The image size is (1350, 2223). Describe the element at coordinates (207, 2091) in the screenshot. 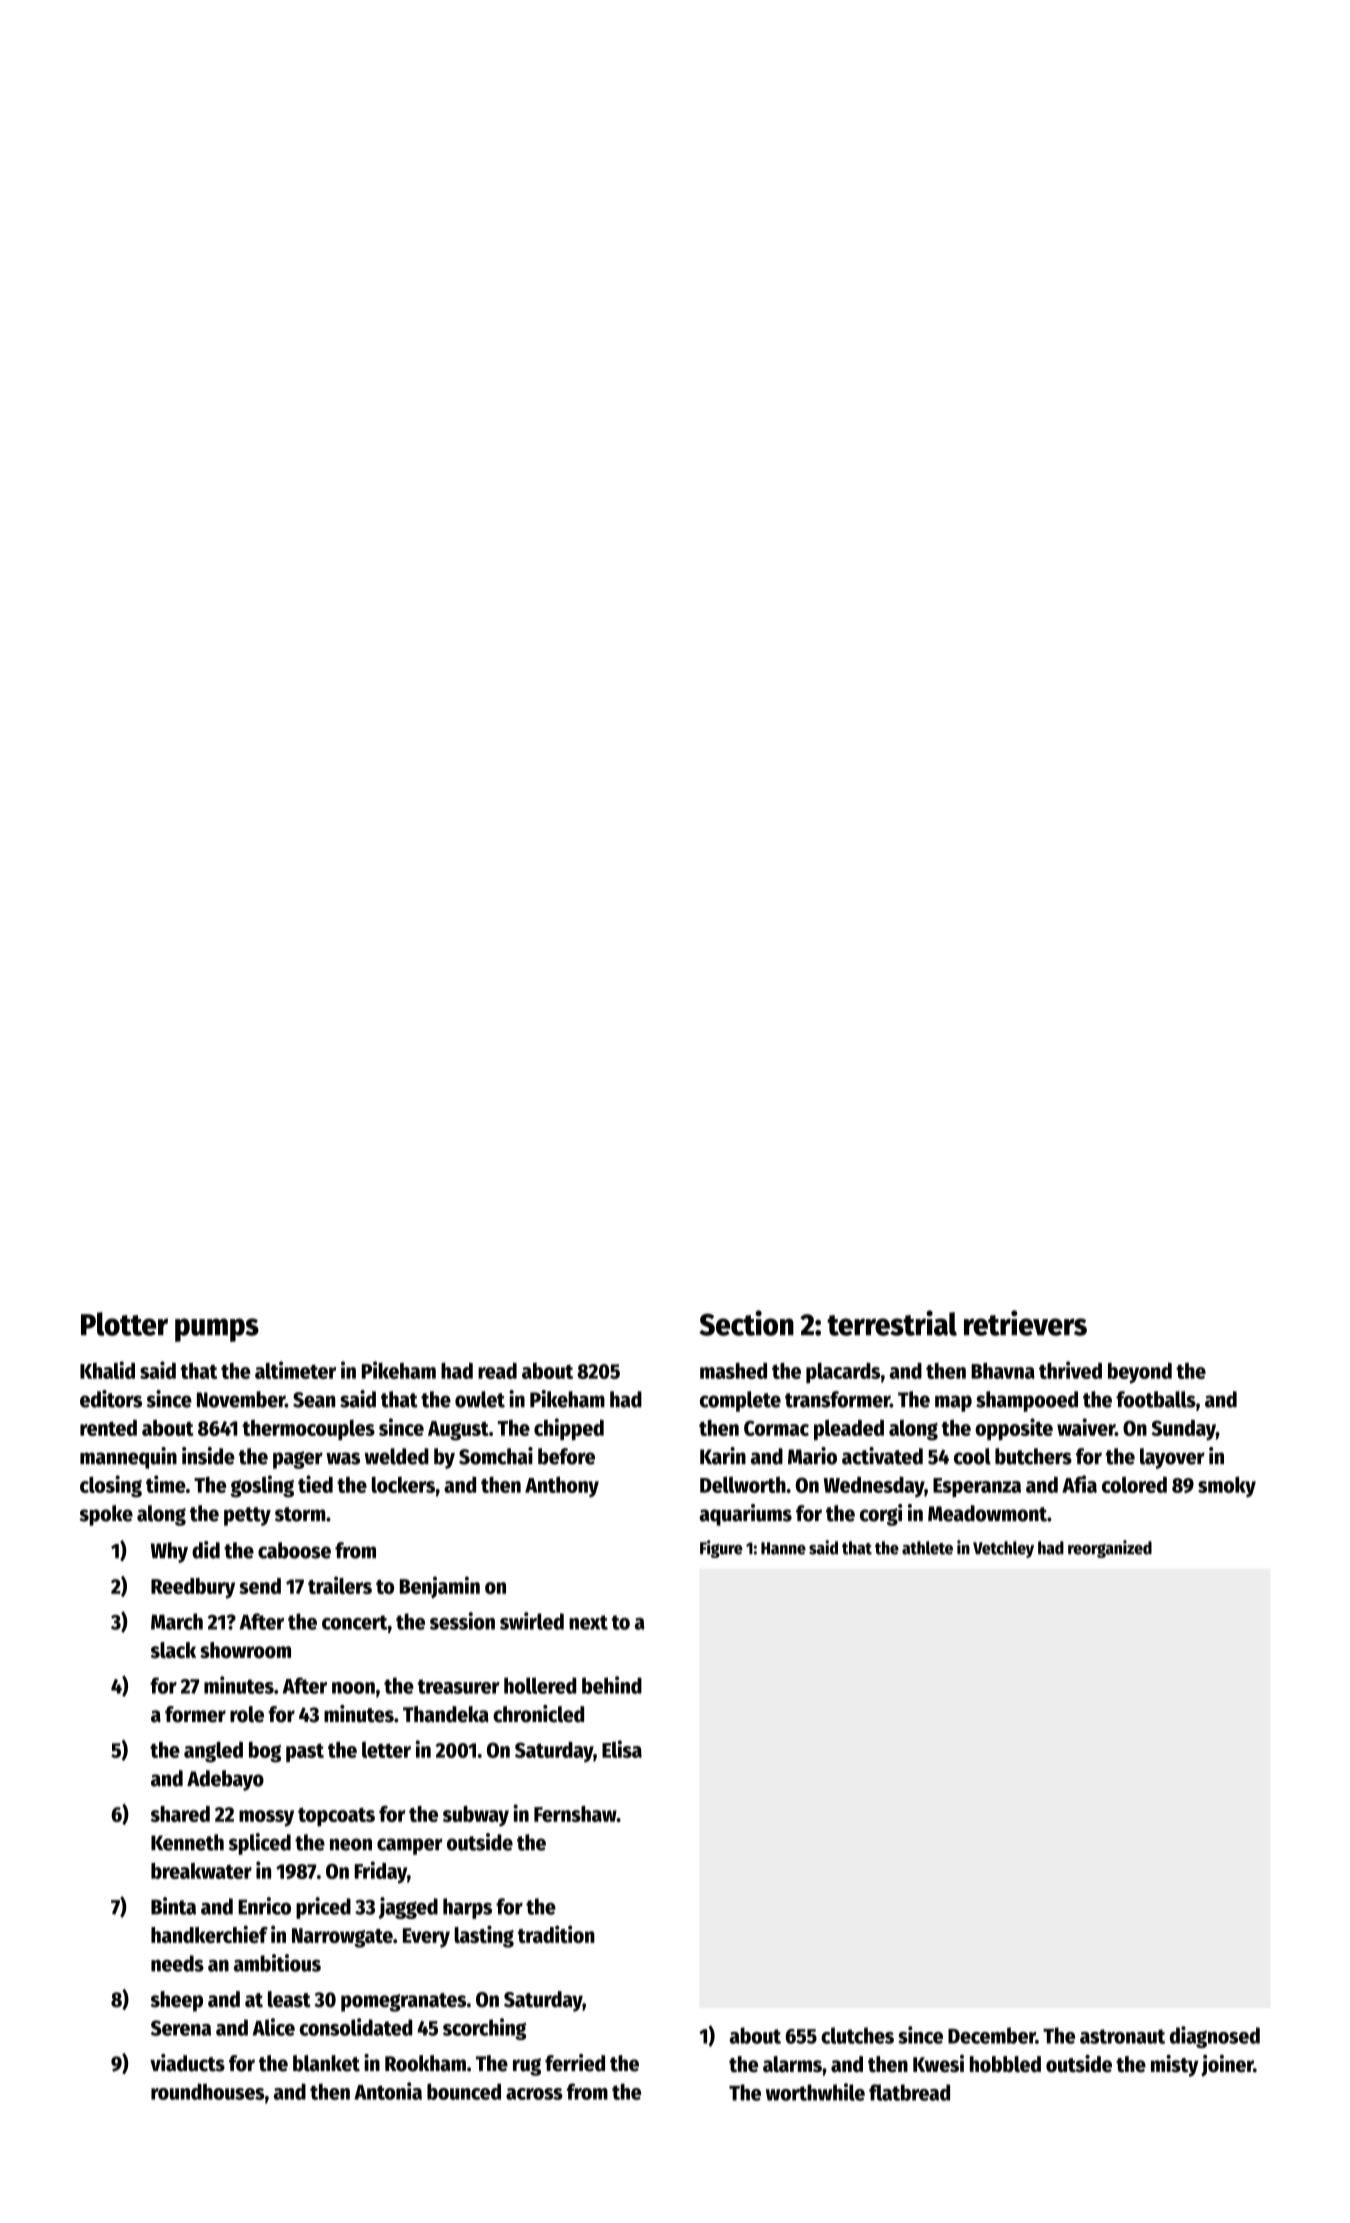

I see `roundhouses` at that location.
